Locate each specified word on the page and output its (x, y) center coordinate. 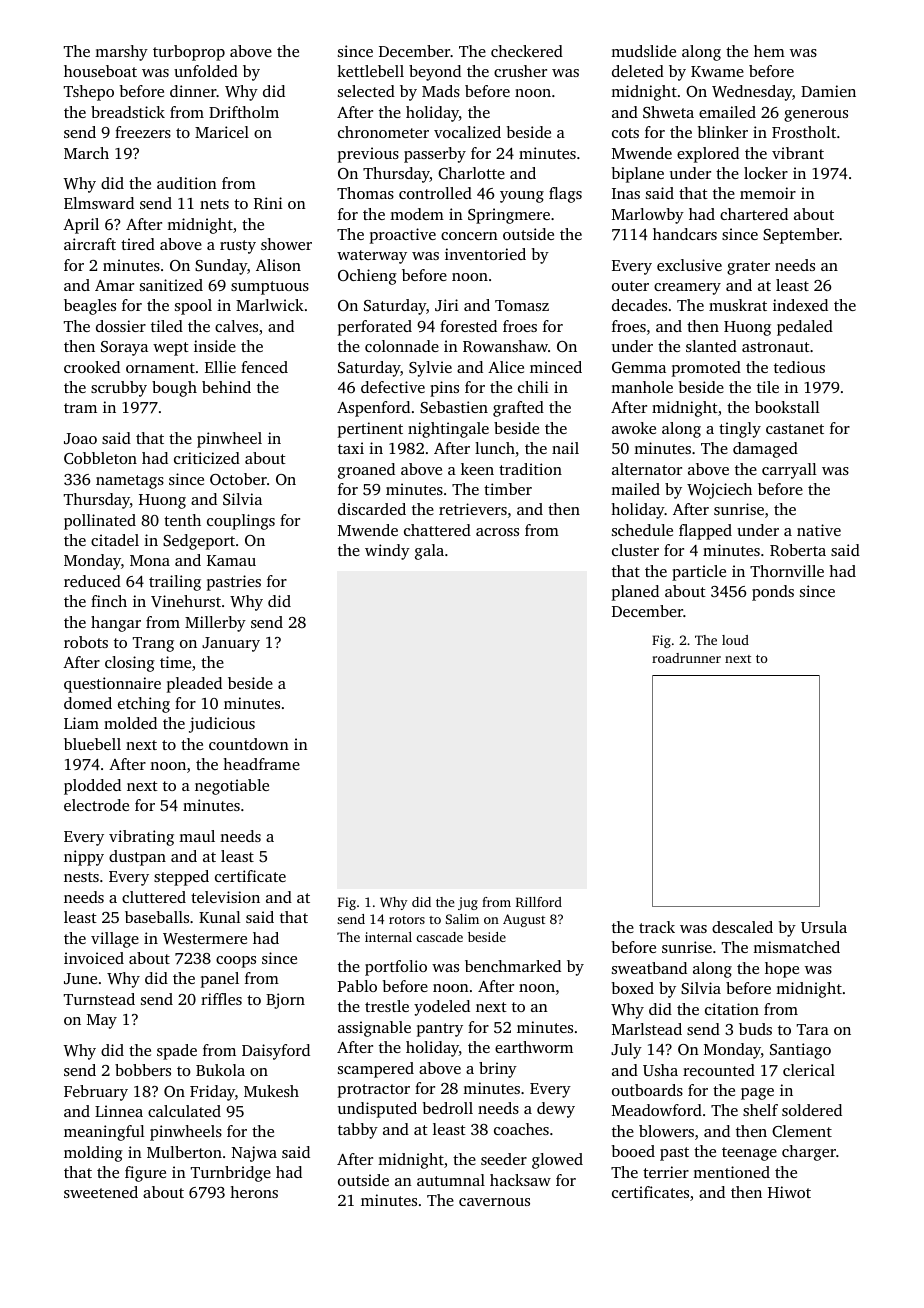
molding (93, 1154)
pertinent (370, 430)
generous (816, 116)
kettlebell (370, 71)
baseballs (157, 917)
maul (197, 836)
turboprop (189, 53)
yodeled (442, 1008)
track (657, 927)
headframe (261, 764)
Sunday (221, 267)
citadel (115, 540)
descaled (742, 927)
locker (766, 173)
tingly (740, 430)
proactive (403, 236)
